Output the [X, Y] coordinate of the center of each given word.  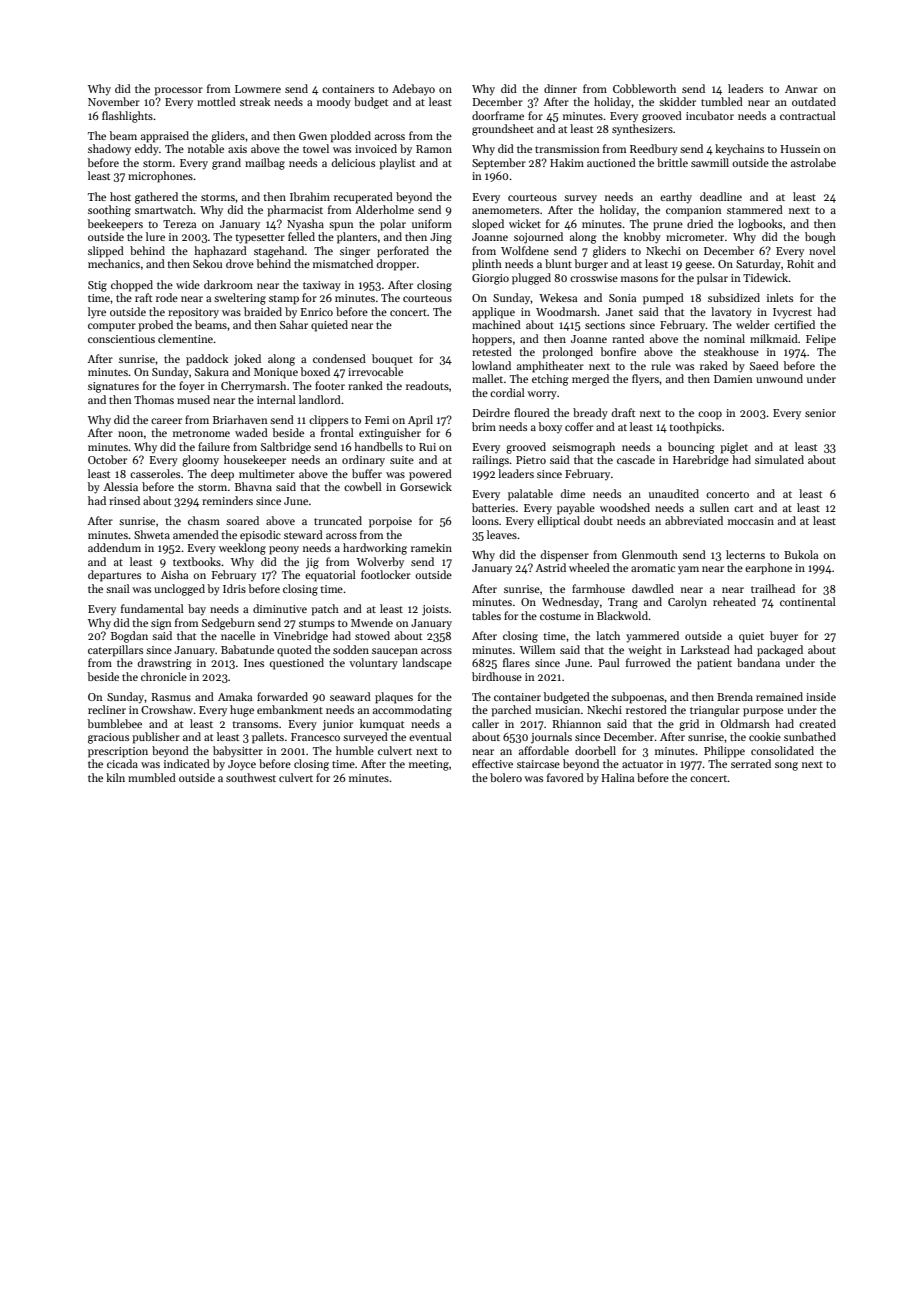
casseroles [155, 473]
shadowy [109, 149]
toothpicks [695, 428]
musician [557, 710]
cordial [507, 392]
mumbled [152, 777]
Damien [733, 379]
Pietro [531, 460]
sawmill [710, 162]
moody [334, 103]
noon [130, 434]
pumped [663, 299]
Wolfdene [525, 250]
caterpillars [115, 651]
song [786, 766]
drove [240, 263]
